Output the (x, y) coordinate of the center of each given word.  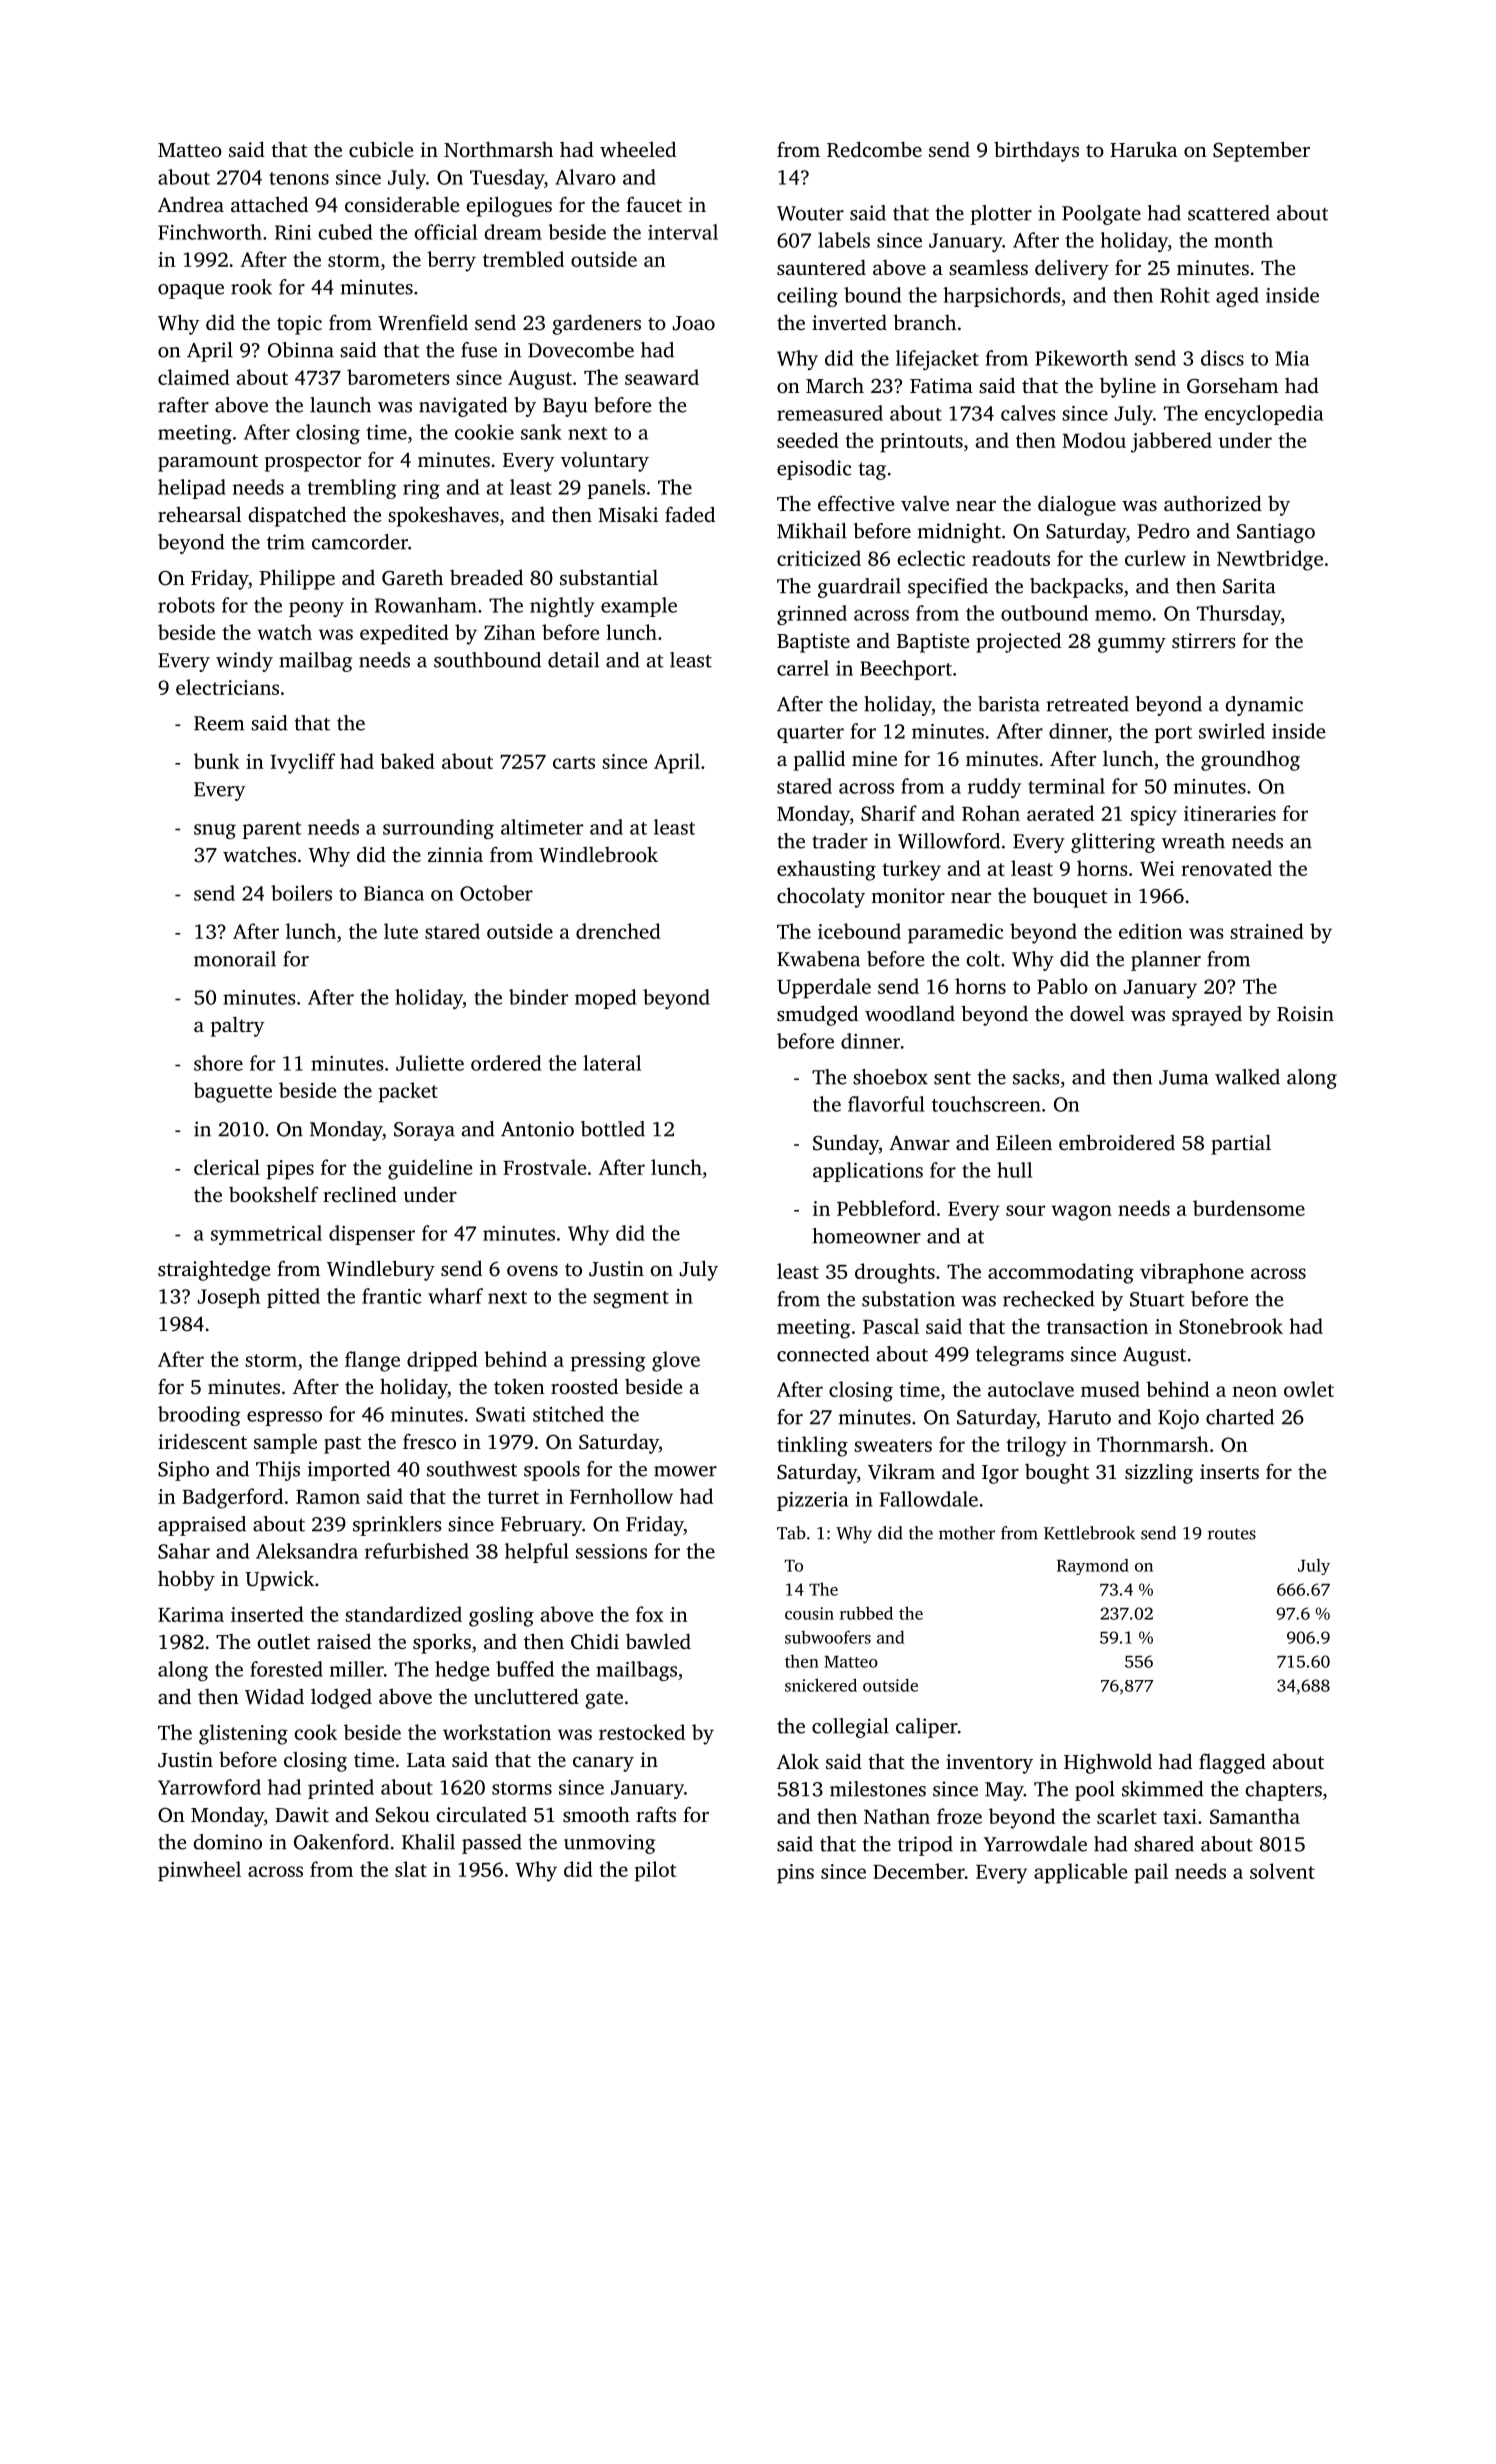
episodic (814, 470)
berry (451, 261)
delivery (1072, 269)
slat (411, 1869)
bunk (217, 761)
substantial (609, 577)
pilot (655, 1871)
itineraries (1230, 813)
